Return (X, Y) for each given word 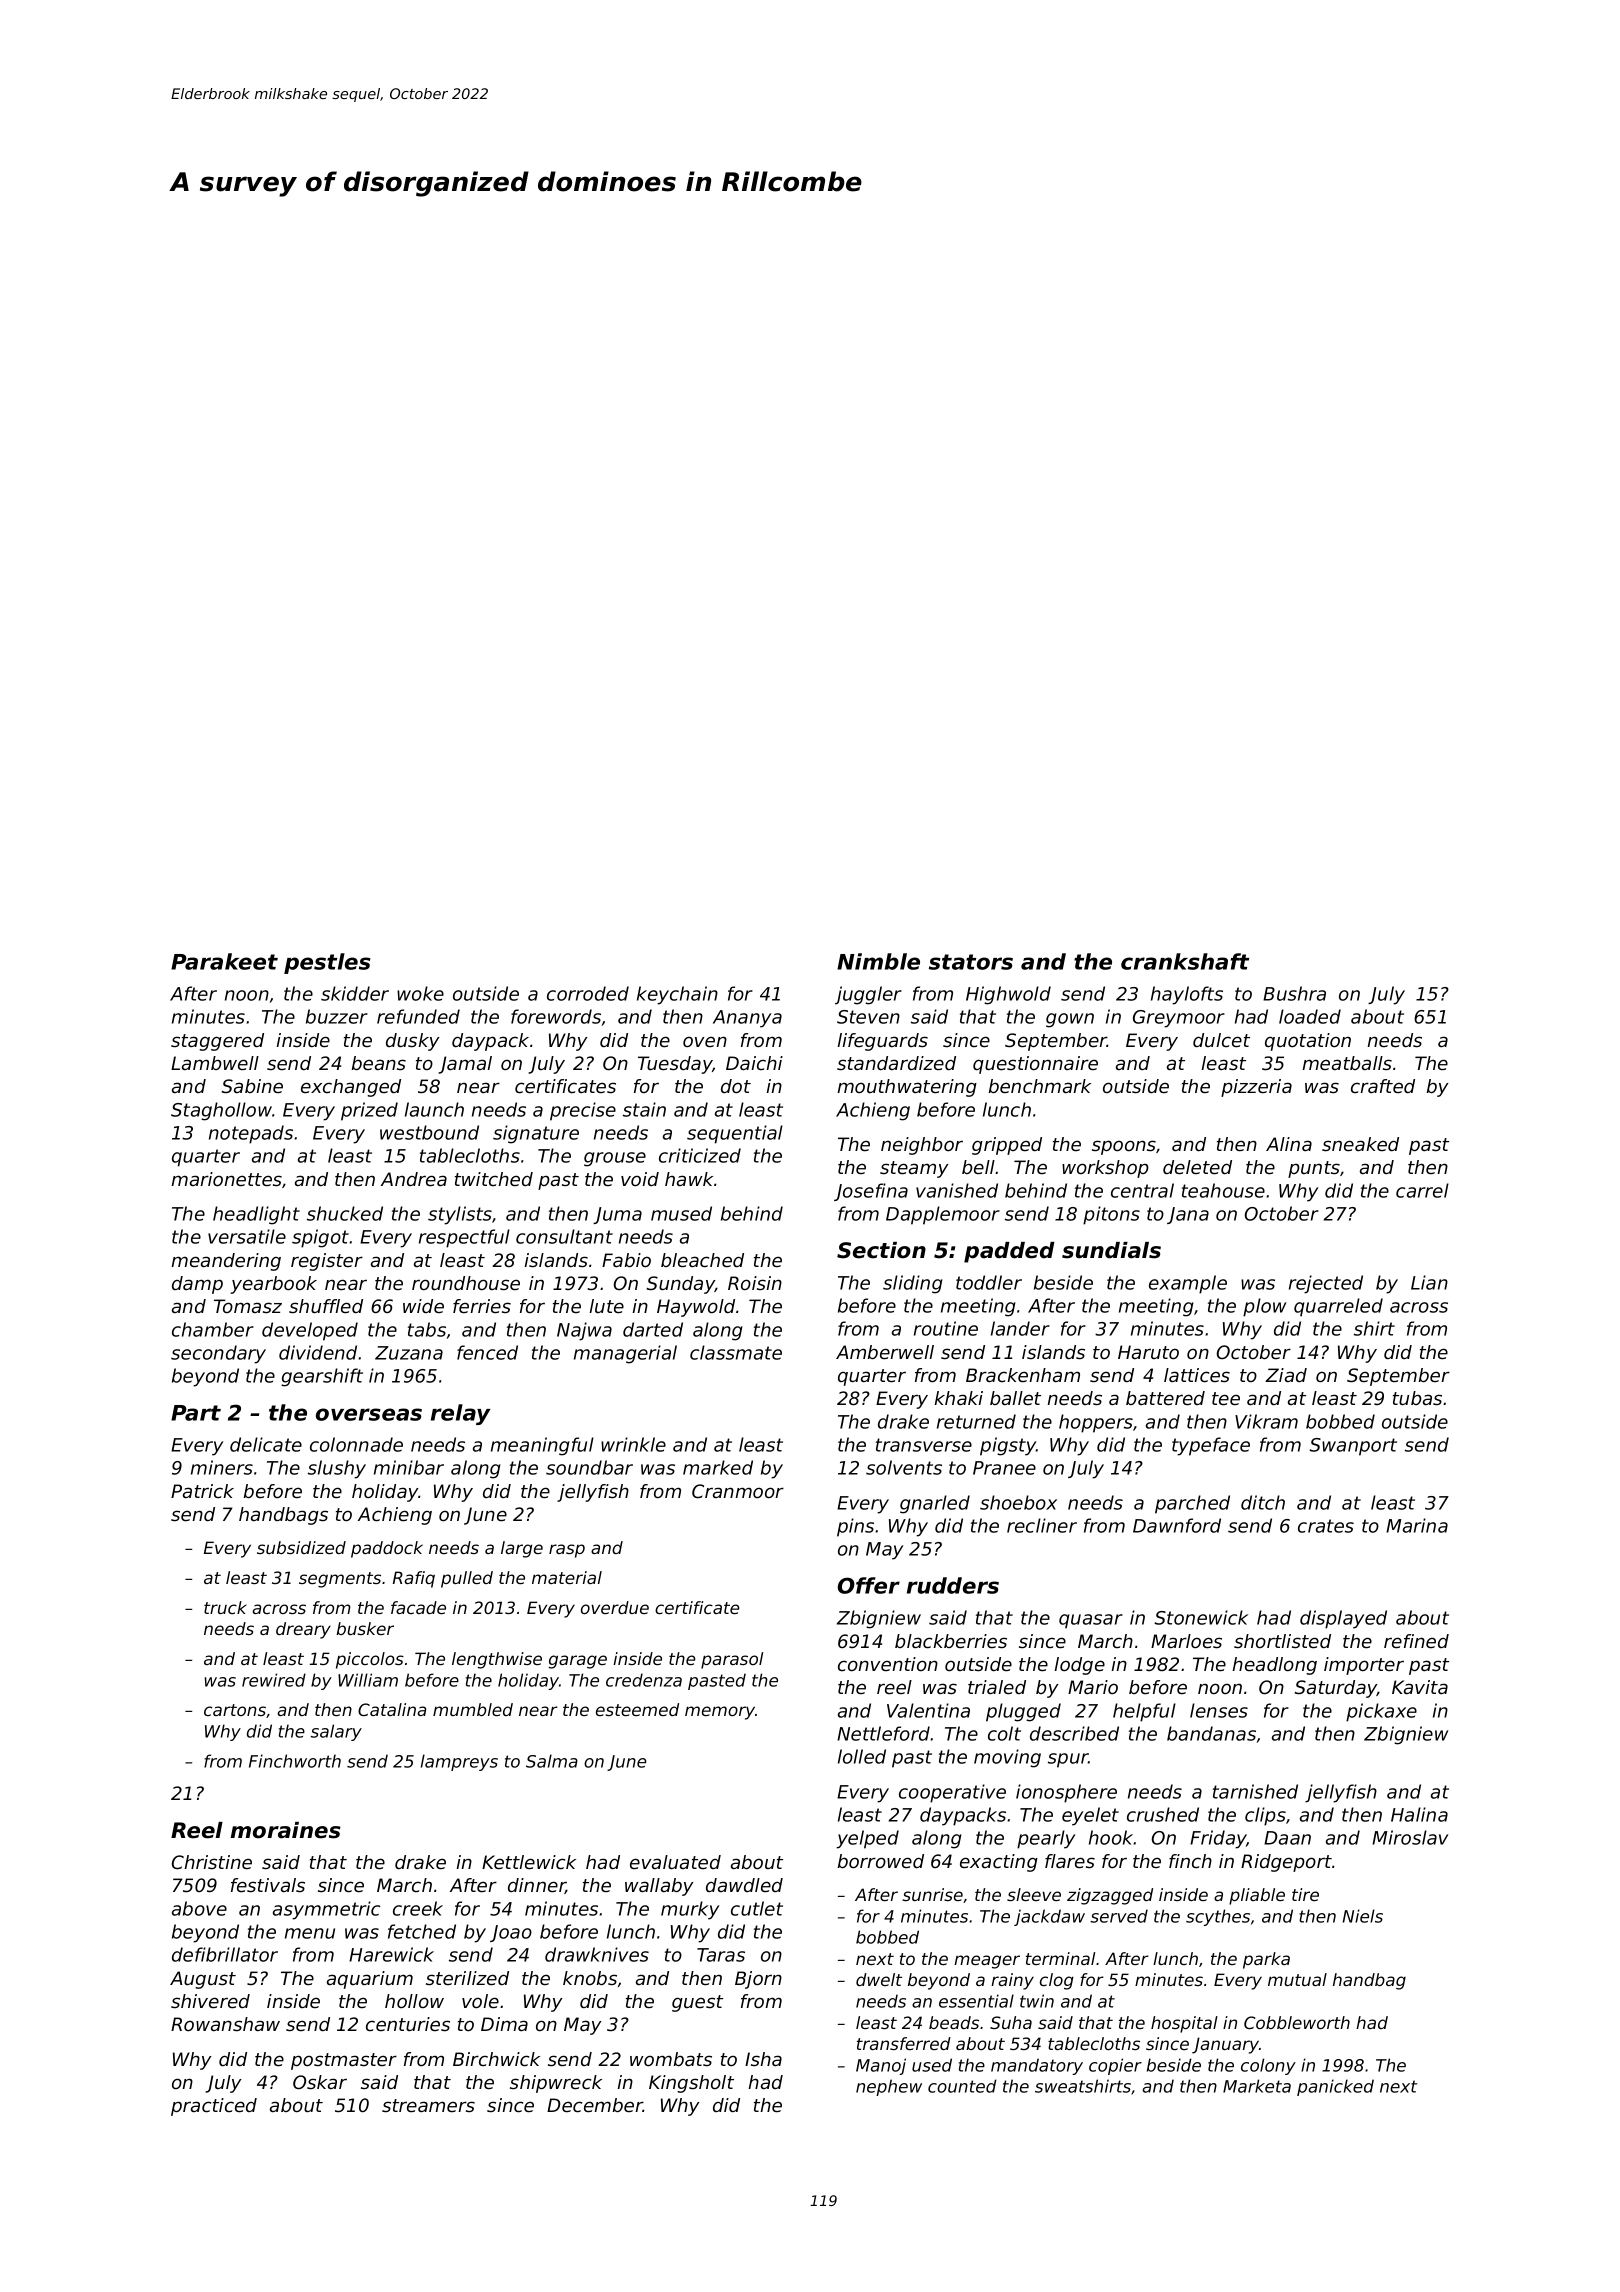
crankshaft (1185, 961)
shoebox (1018, 1502)
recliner (1042, 1525)
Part (196, 1413)
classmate (736, 1352)
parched (1192, 1504)
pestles (327, 963)
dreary (303, 1630)
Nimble (878, 961)
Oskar (320, 2082)
